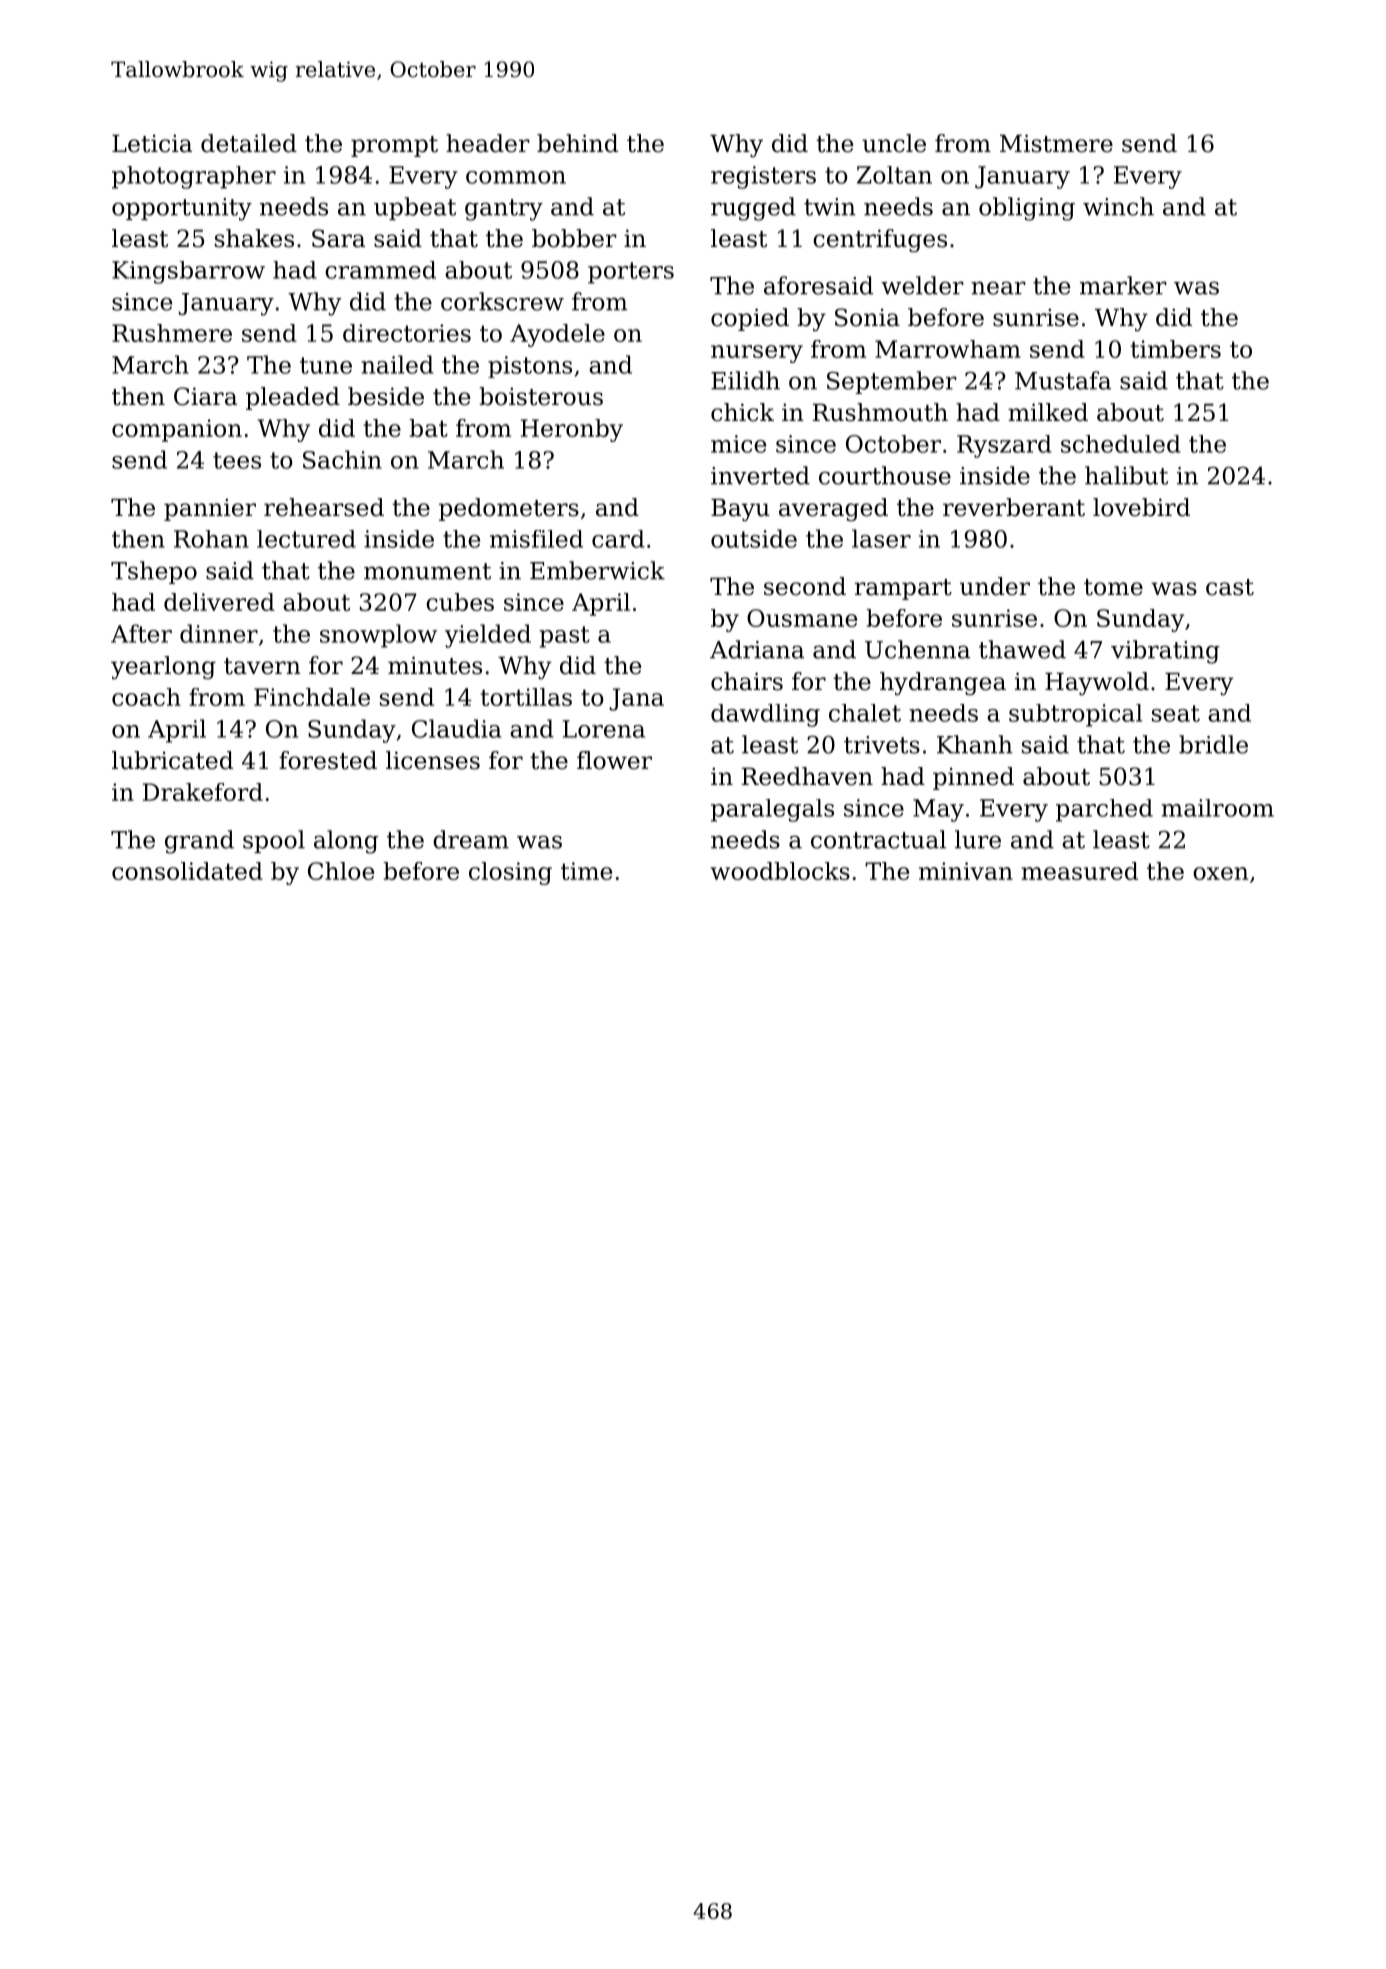  What do you see at coordinates (172, 333) in the document?
I see `Rushmere` at bounding box center [172, 333].
